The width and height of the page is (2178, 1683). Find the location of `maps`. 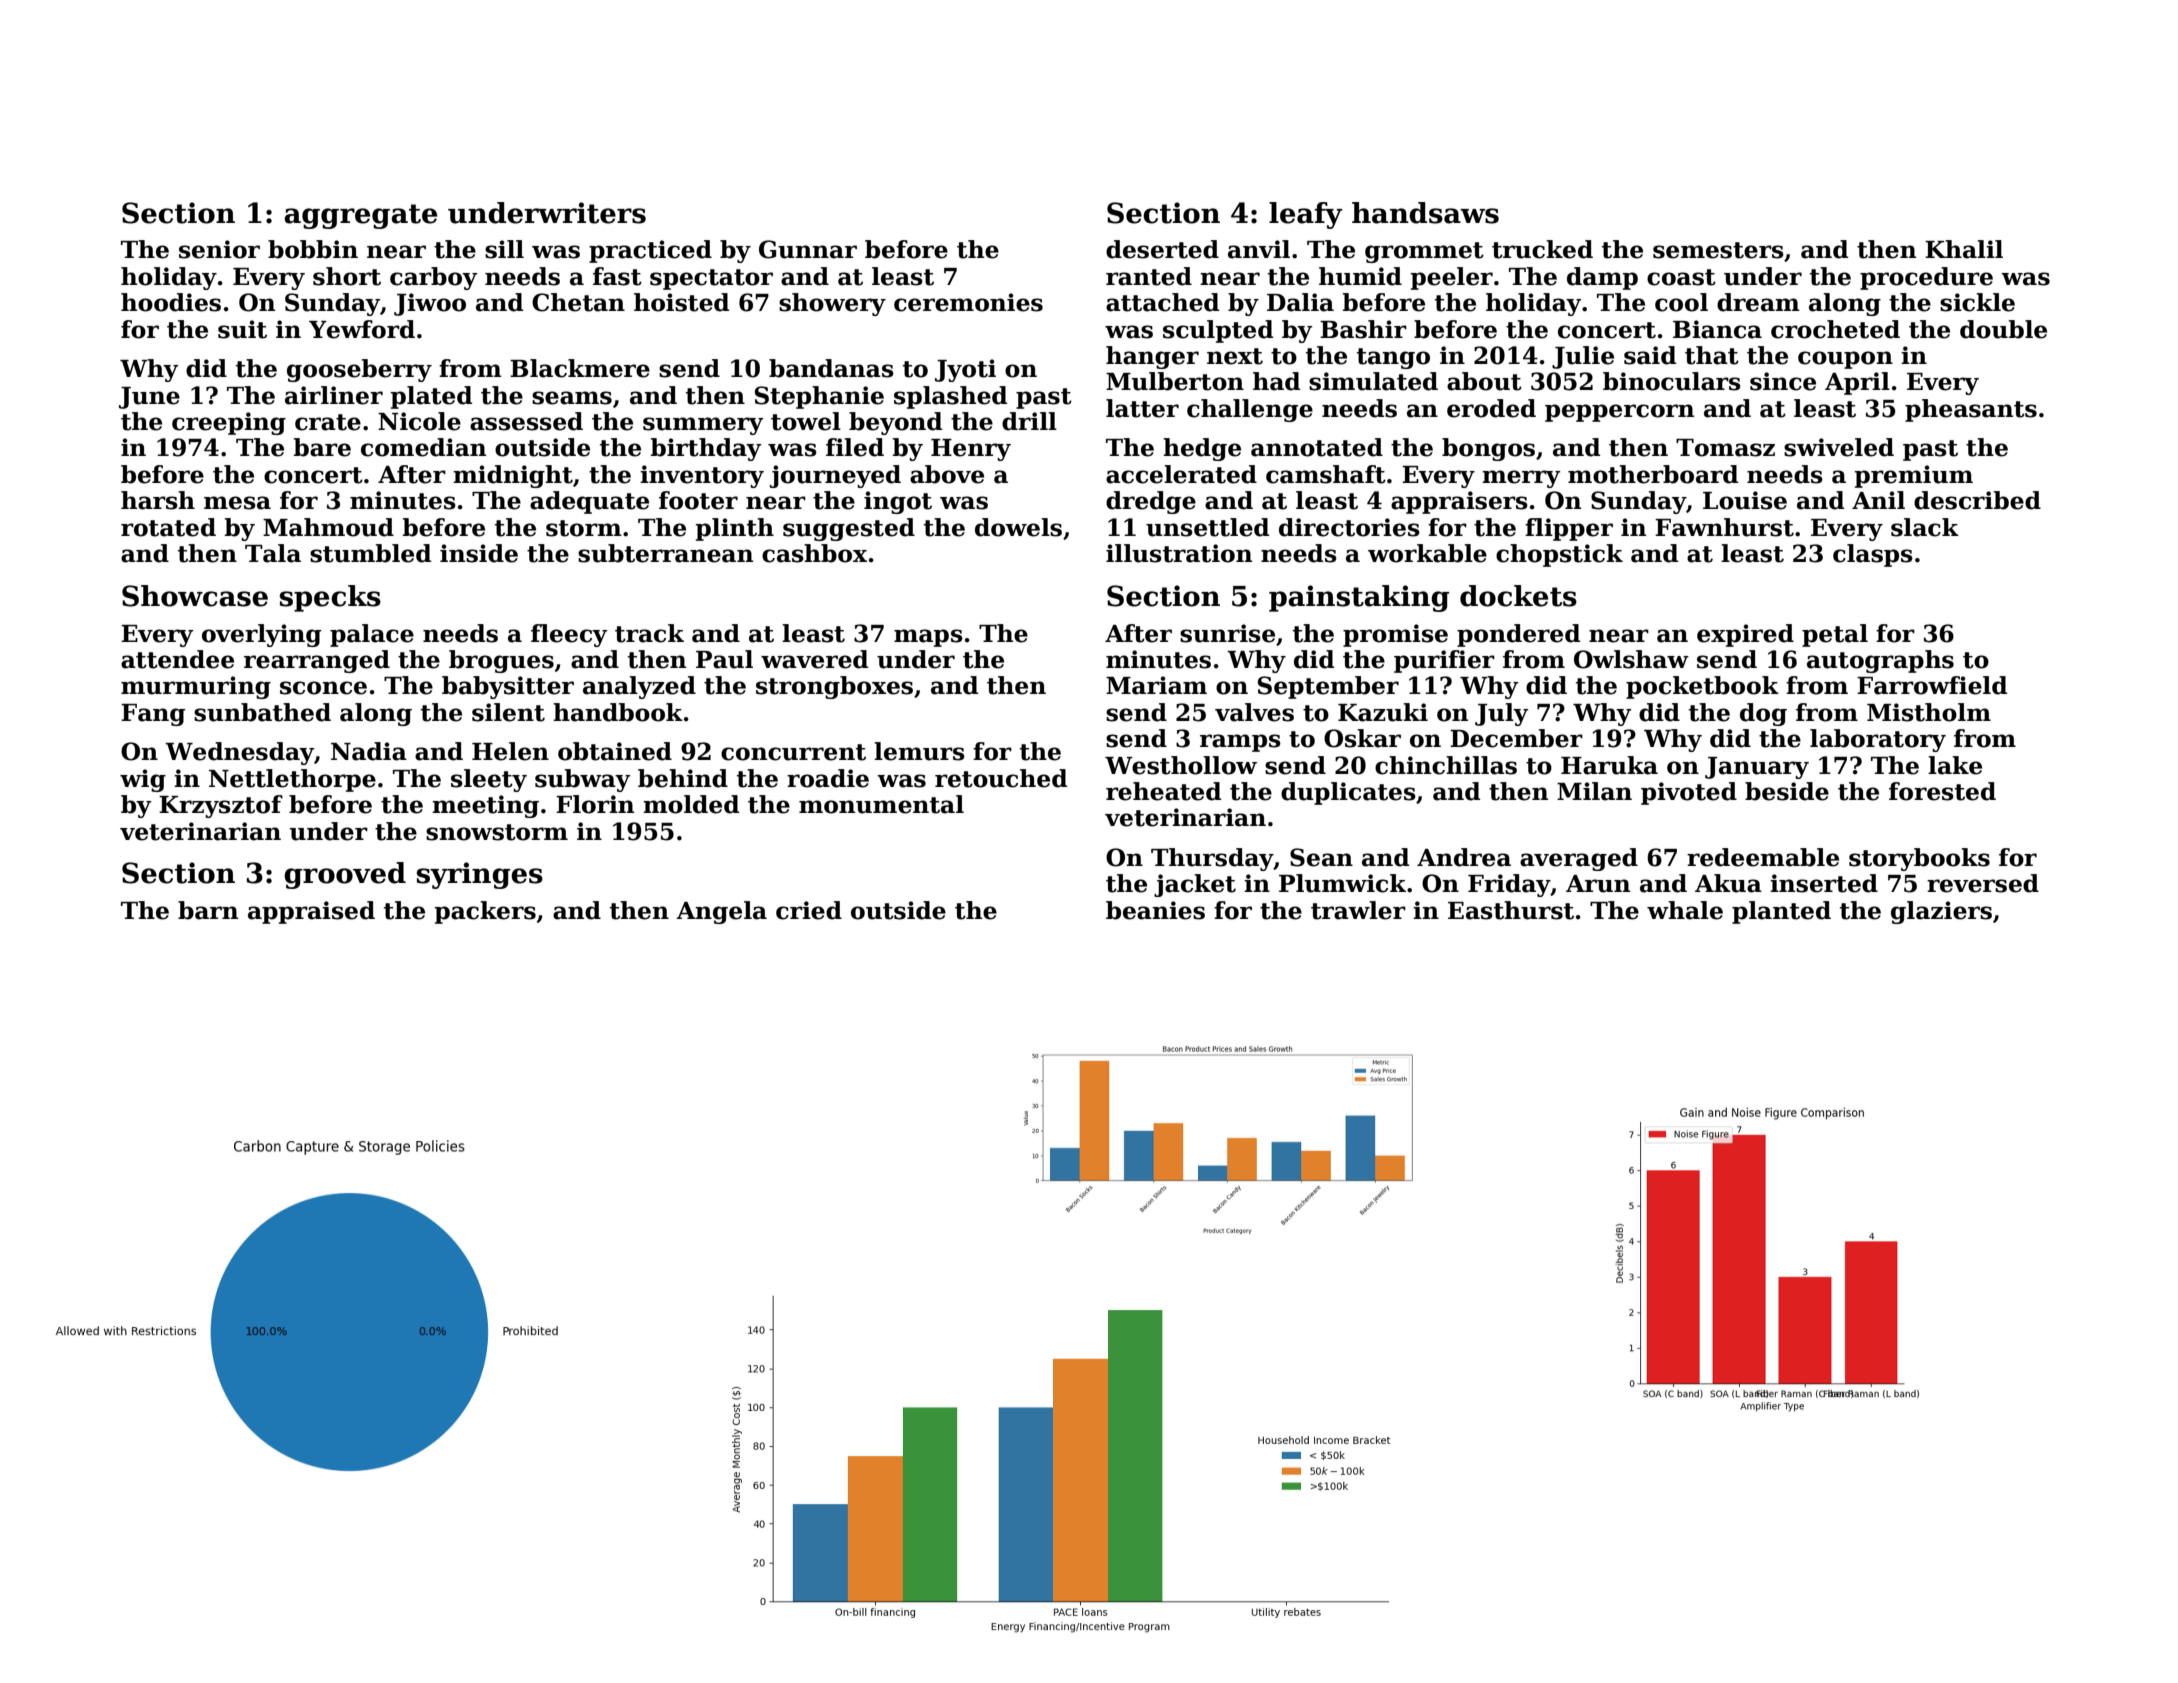

maps is located at coordinates (928, 638).
